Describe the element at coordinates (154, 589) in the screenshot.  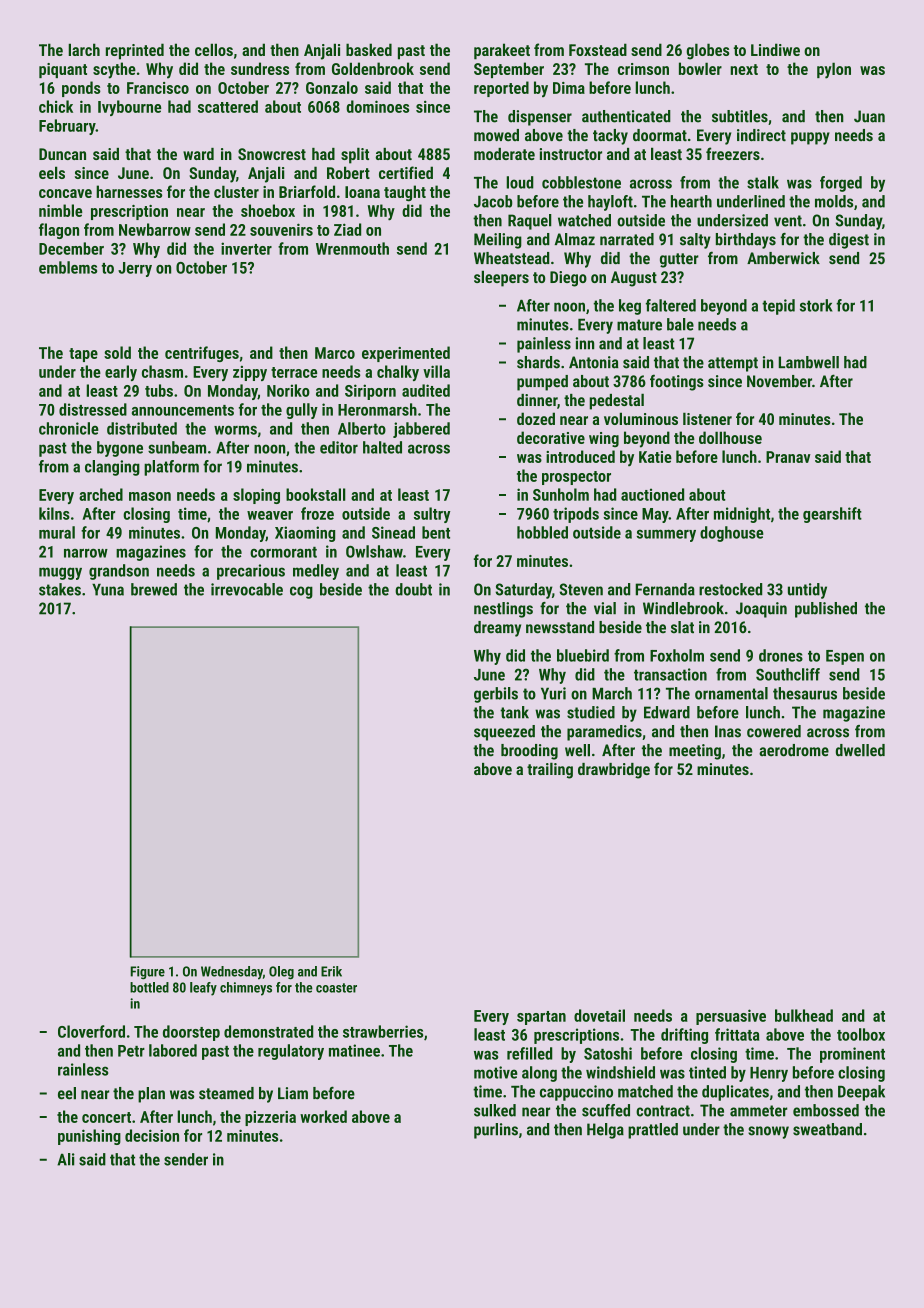
I see `brewed` at that location.
